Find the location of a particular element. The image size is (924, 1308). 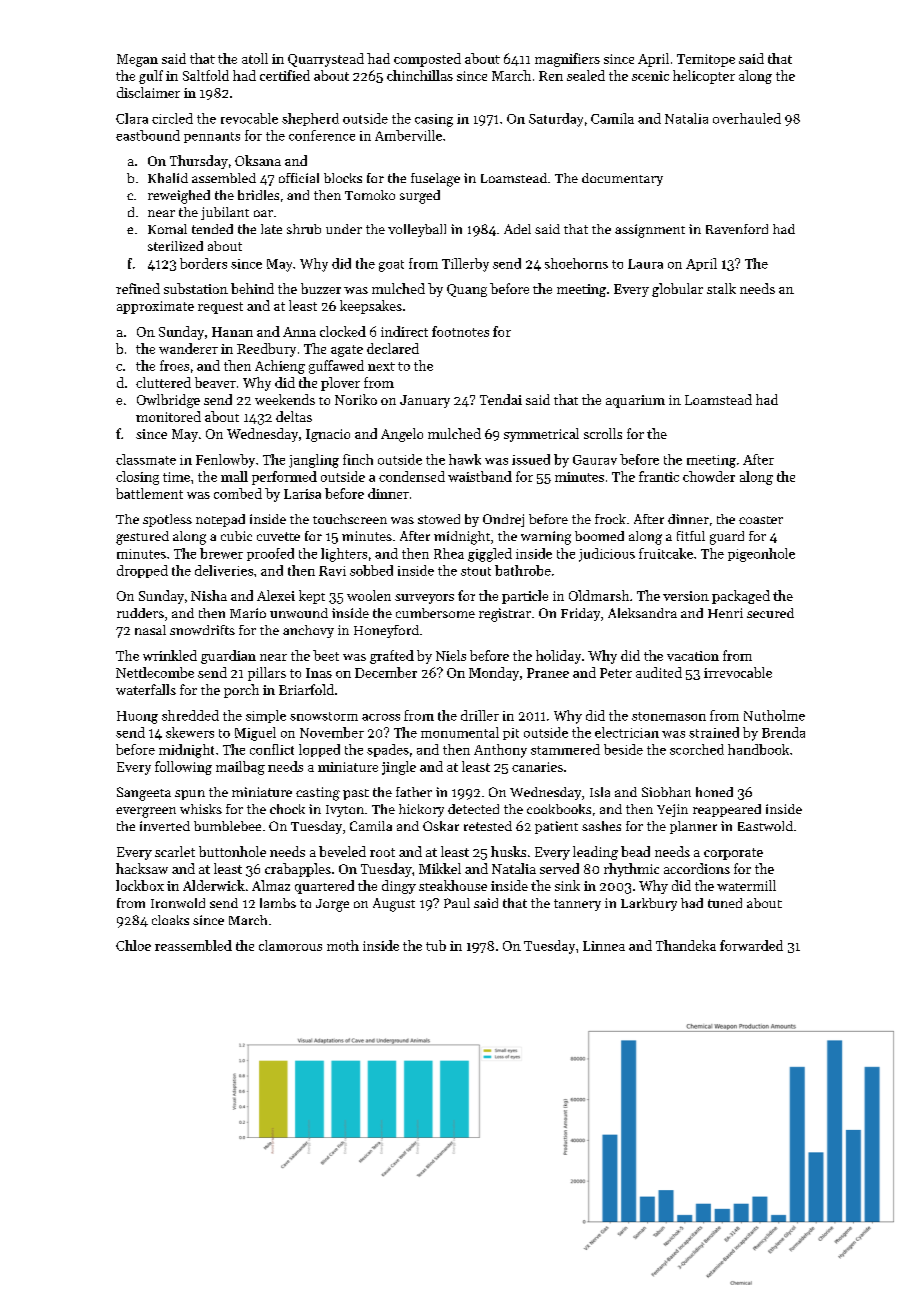

Pranee is located at coordinates (548, 673).
